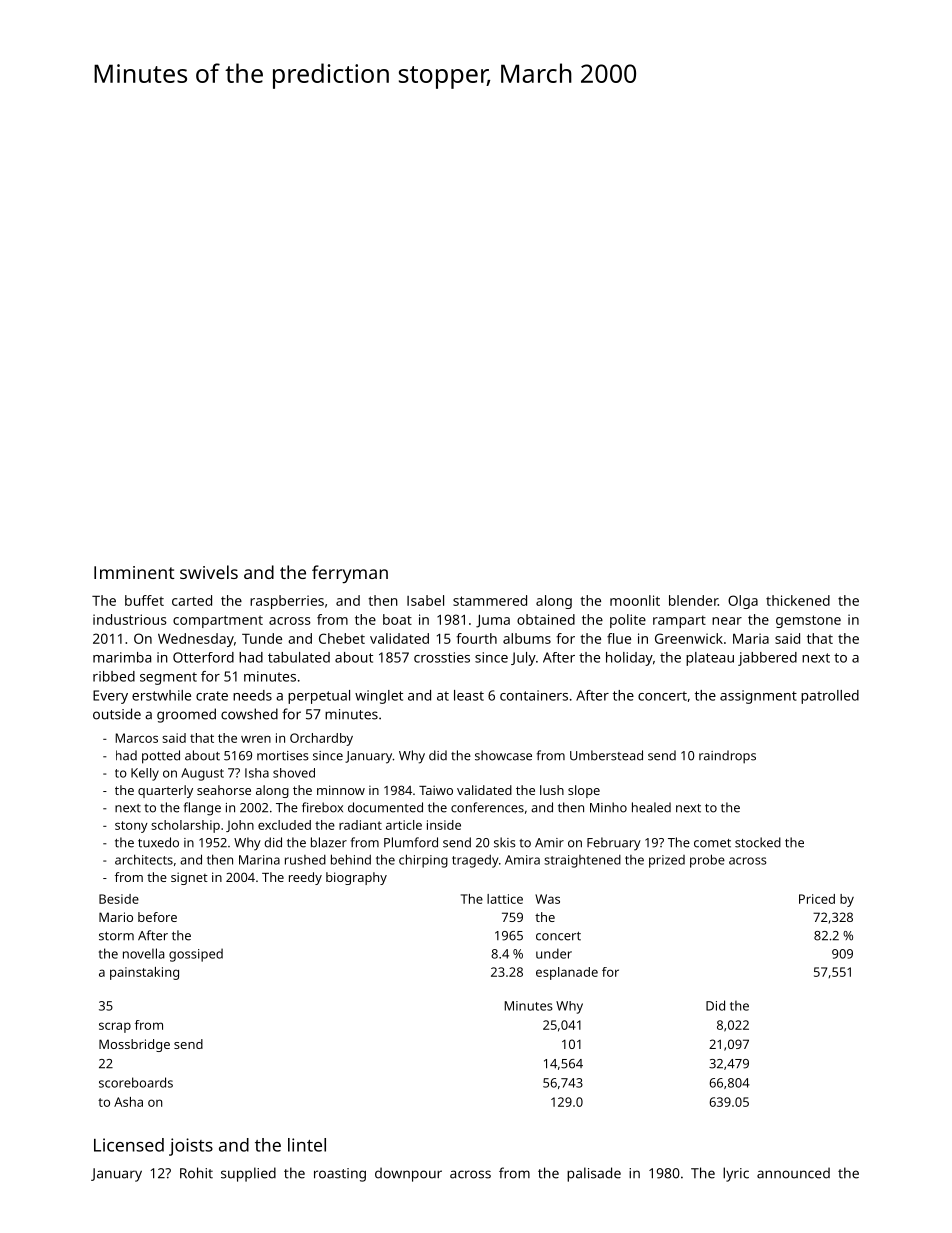  Describe the element at coordinates (505, 899) in the page. I see `lattice` at that location.
